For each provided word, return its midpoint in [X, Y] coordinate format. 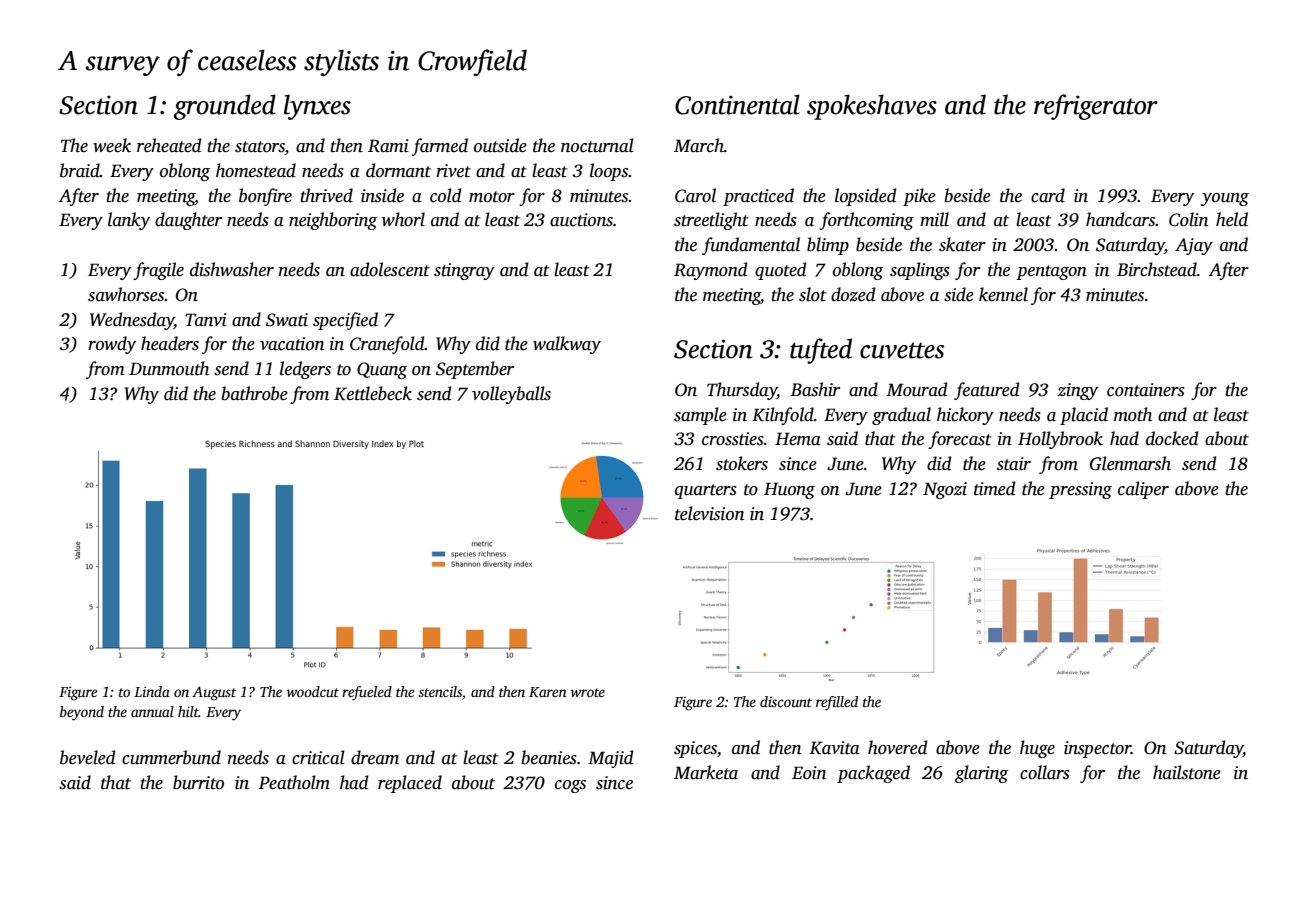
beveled [87, 757]
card [1048, 195]
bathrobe [254, 393]
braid [80, 170]
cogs [570, 786]
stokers [742, 463]
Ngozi [945, 490]
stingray [464, 271]
